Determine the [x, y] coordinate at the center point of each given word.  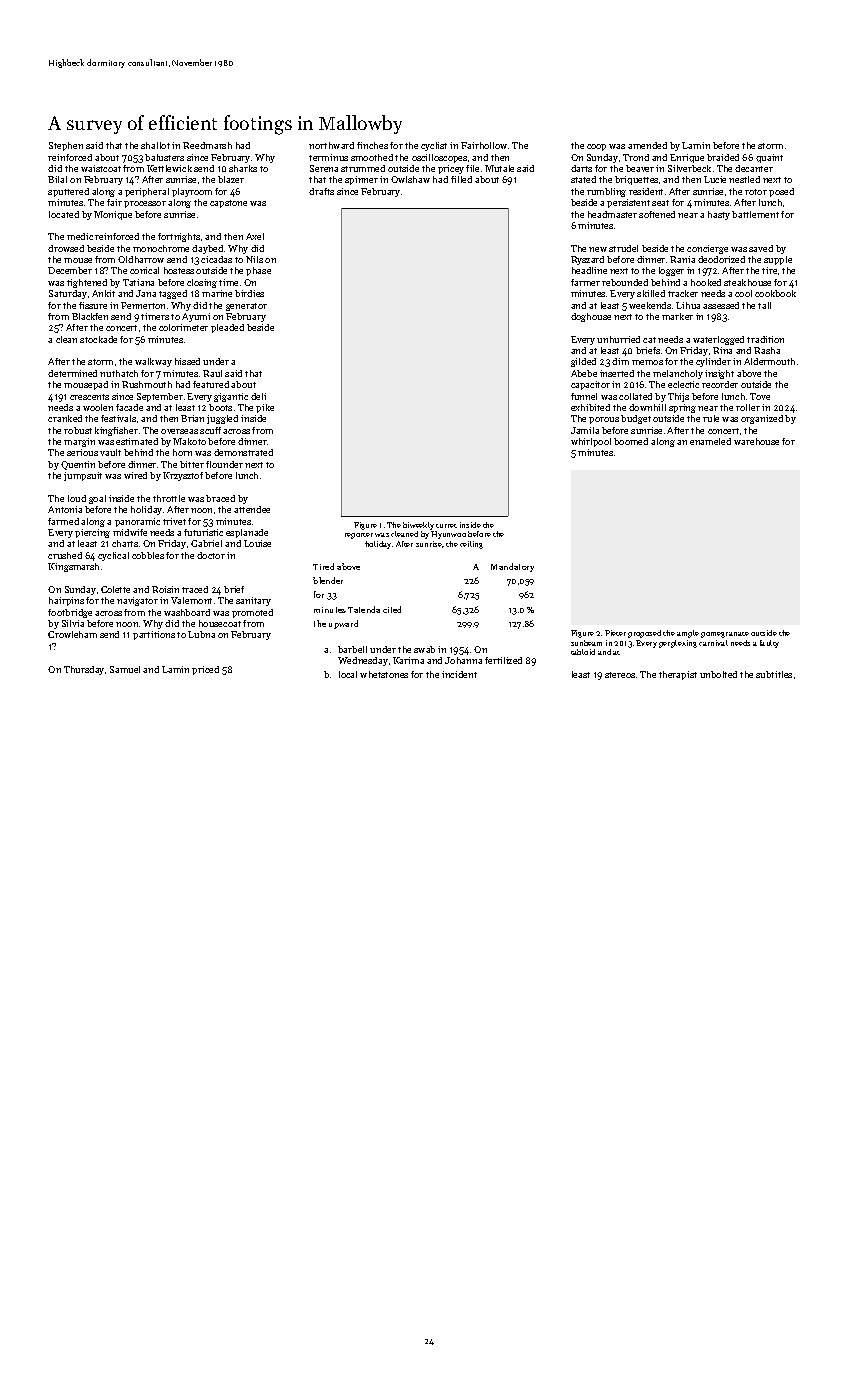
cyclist [434, 146]
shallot [155, 145]
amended [647, 145]
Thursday [84, 670]
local [348, 674]
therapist [678, 675]
